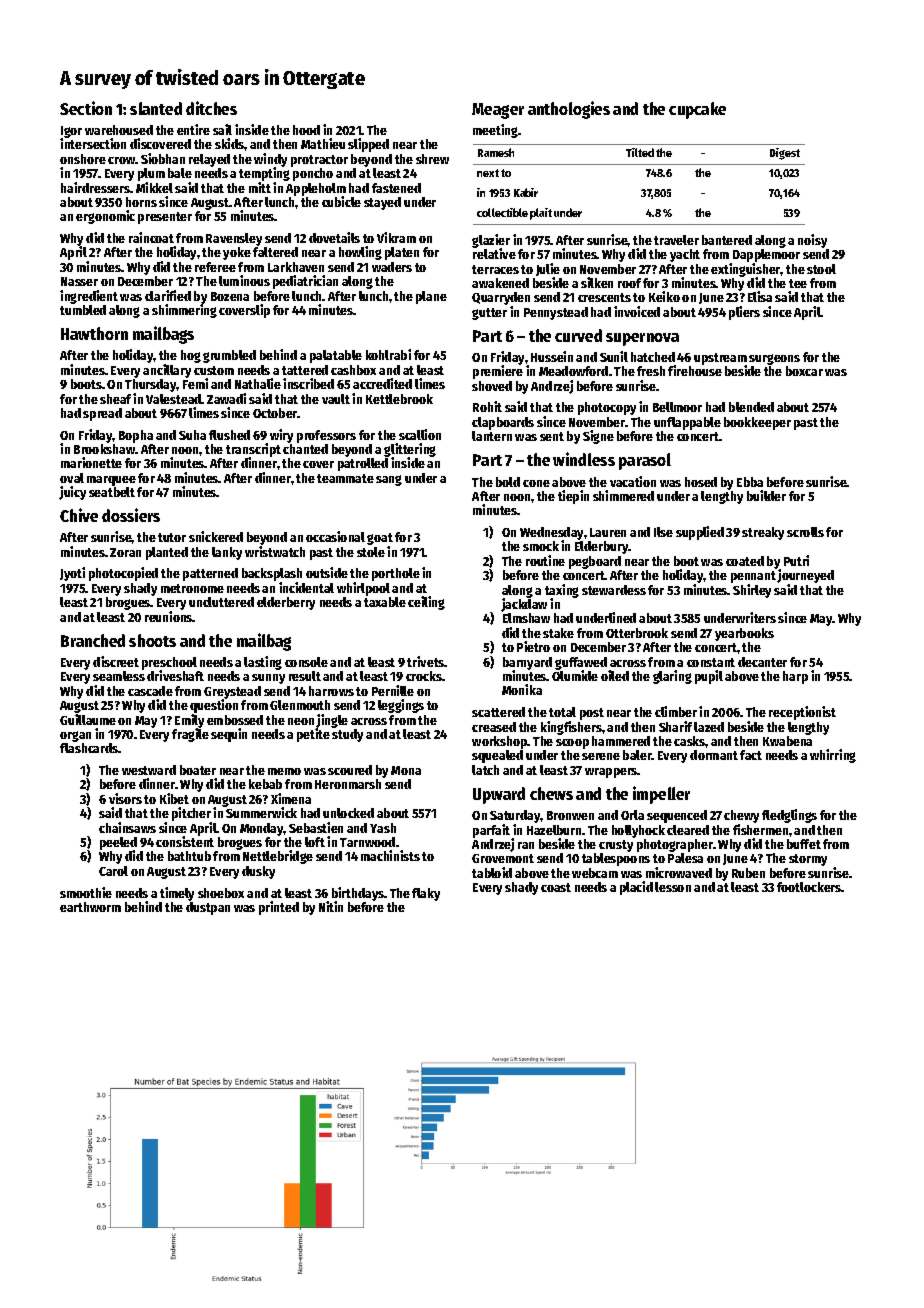 Image resolution: width=924 pixels, height=1308 pixels. Describe the element at coordinates (757, 423) in the screenshot. I see `bookkeeper` at that location.
